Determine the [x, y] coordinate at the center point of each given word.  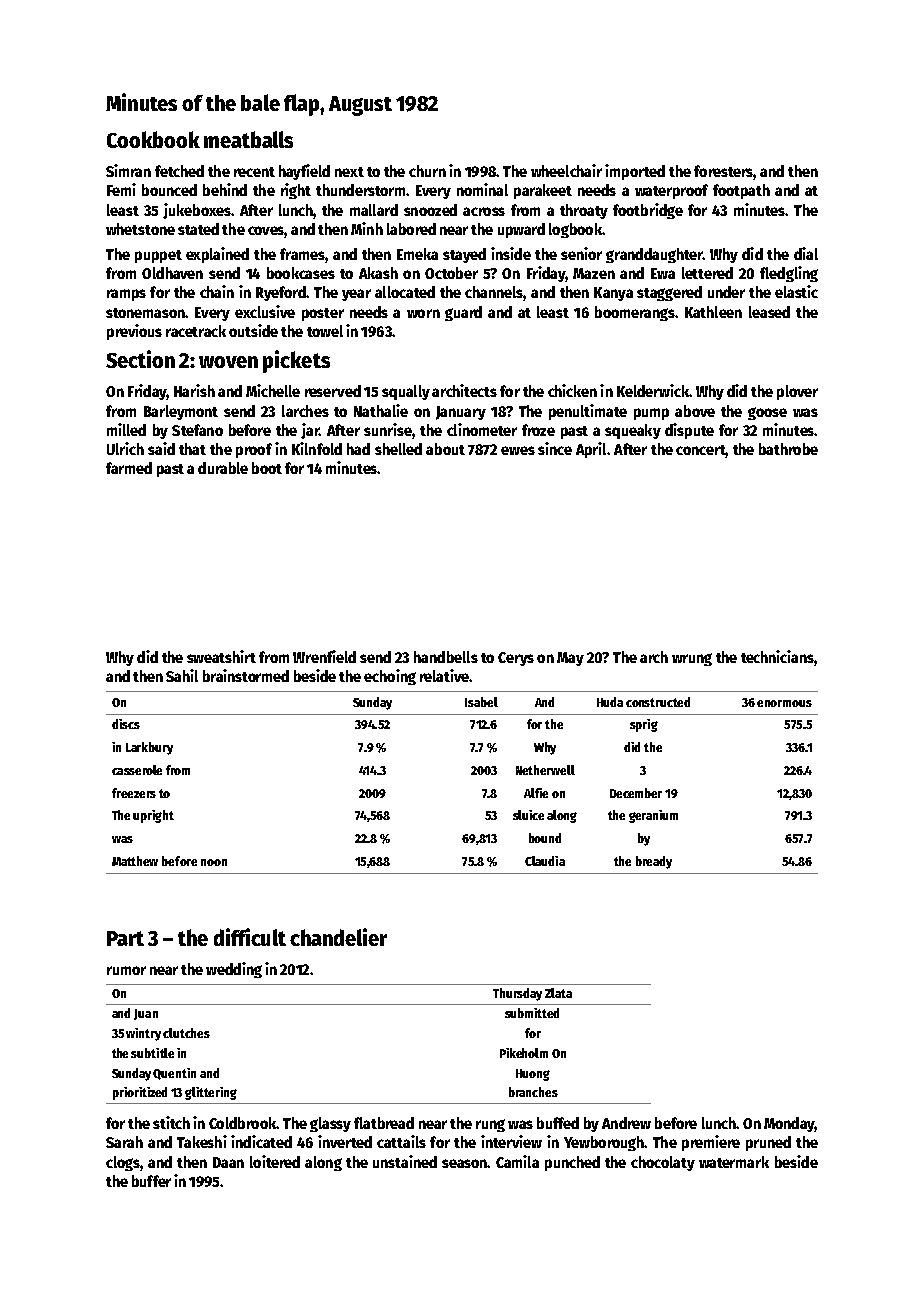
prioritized [140, 1093]
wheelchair [566, 170]
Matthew [135, 861]
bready [654, 862]
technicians [777, 656]
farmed [129, 468]
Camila [517, 1161]
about [445, 449]
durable [223, 468]
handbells [446, 657]
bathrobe [788, 449]
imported [635, 172]
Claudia [545, 861]
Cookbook [153, 139]
